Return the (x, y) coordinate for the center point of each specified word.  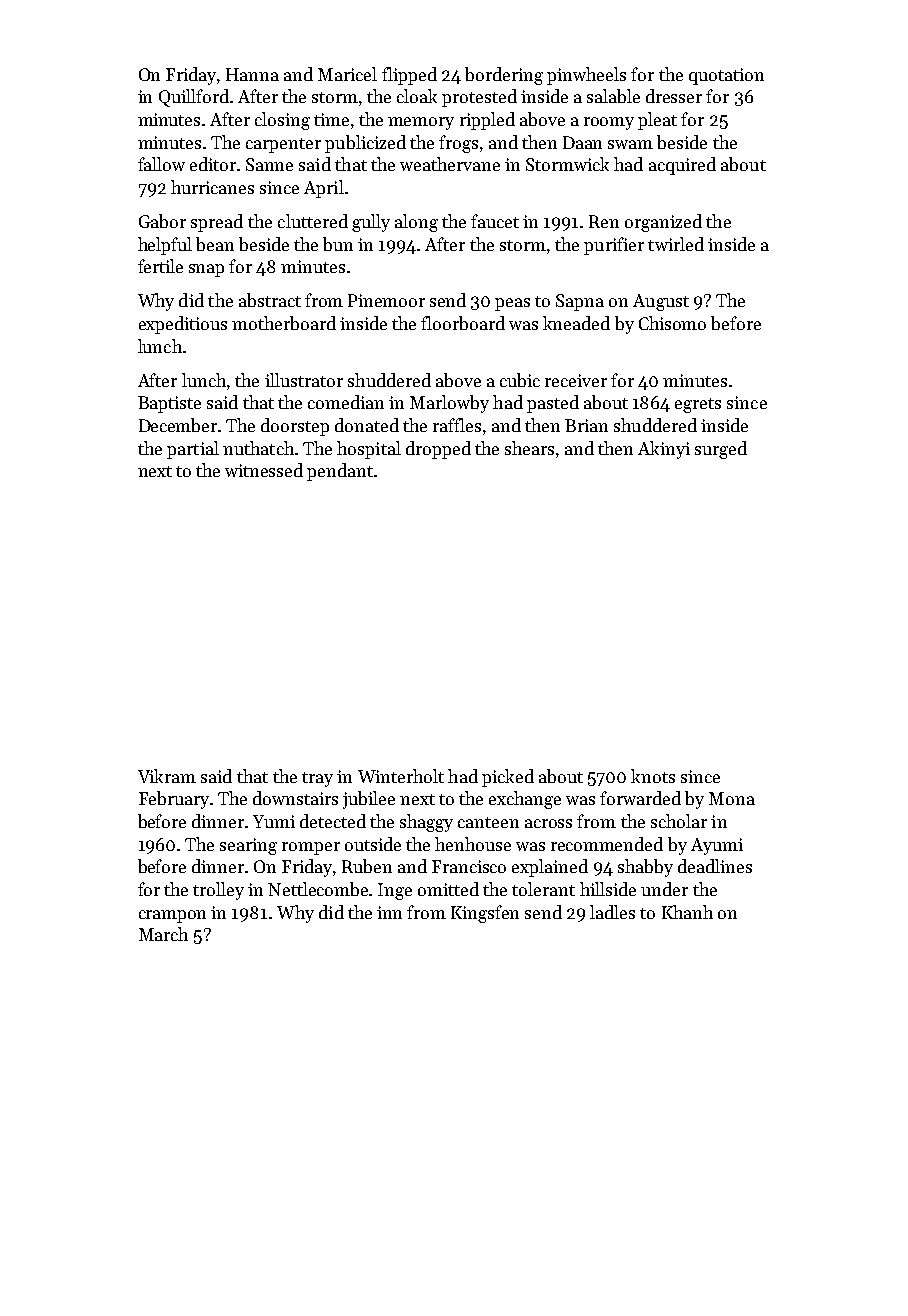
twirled (676, 244)
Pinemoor (386, 300)
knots (653, 776)
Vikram (167, 776)
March (163, 934)
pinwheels (586, 76)
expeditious (183, 325)
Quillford (194, 98)
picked (508, 778)
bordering (504, 76)
